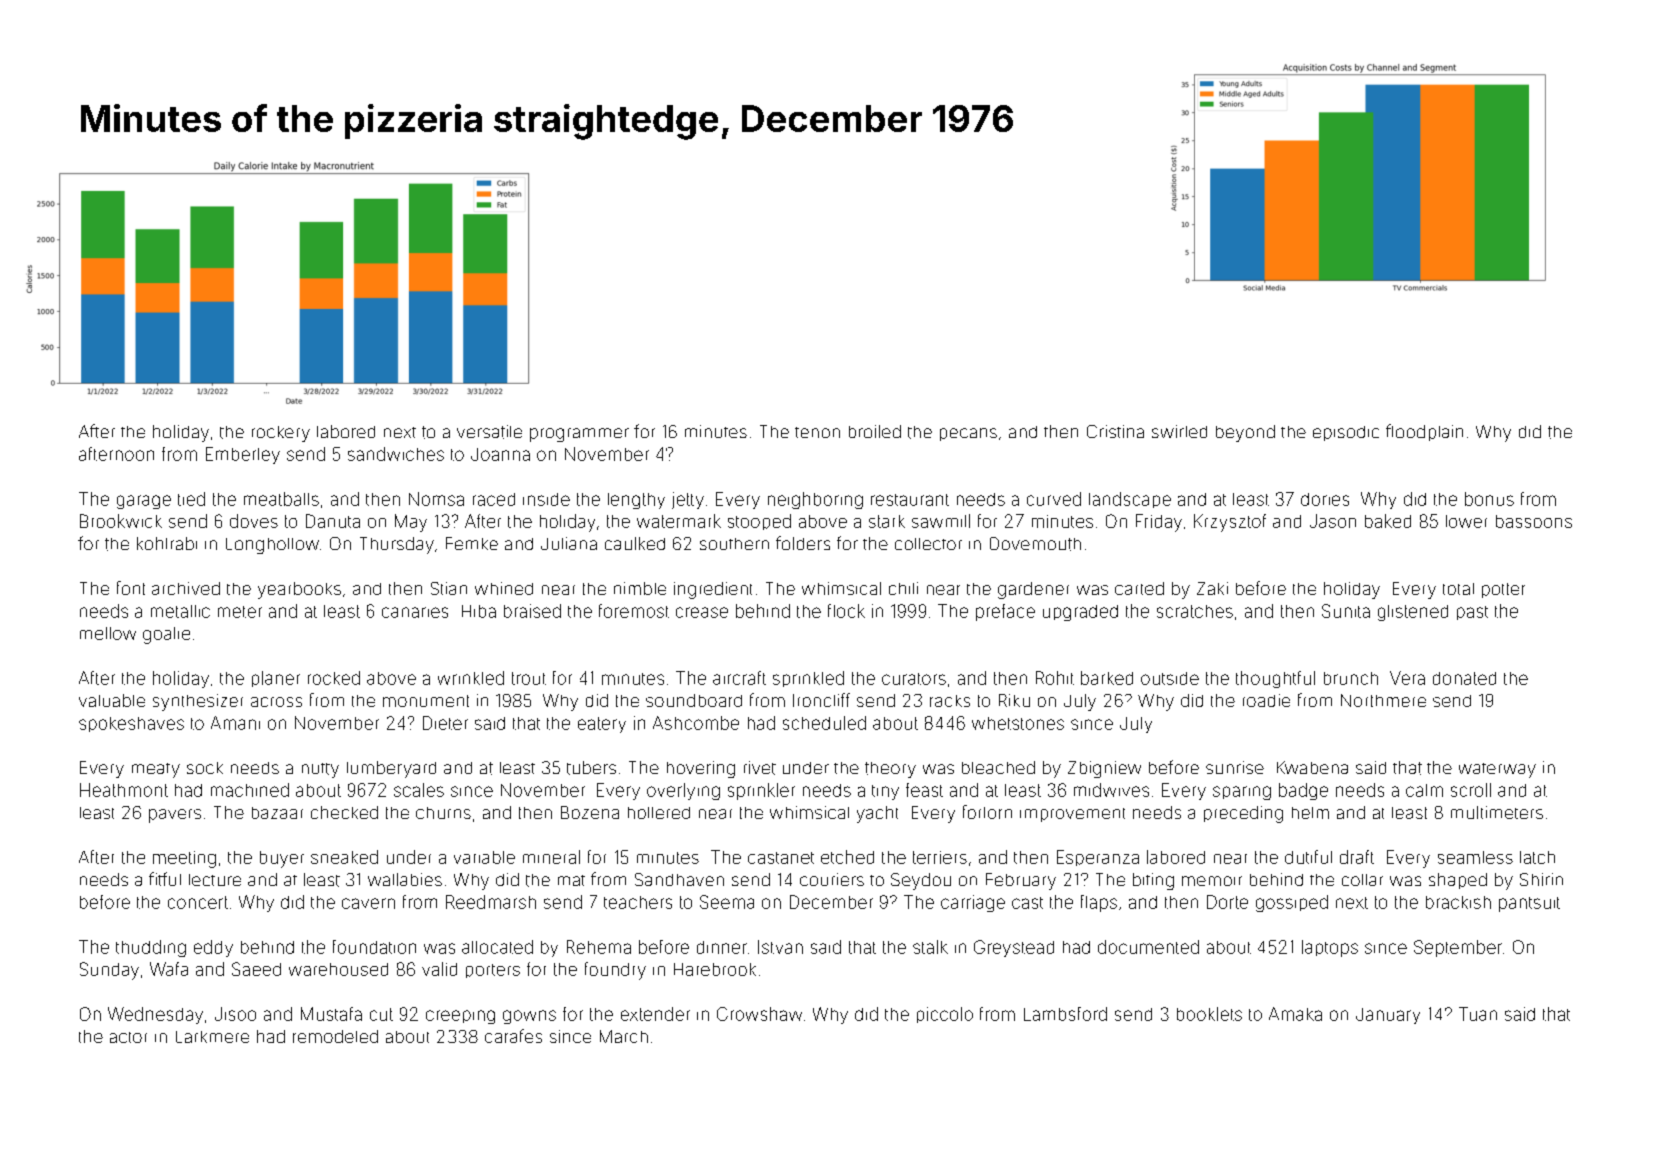  Describe the element at coordinates (1537, 857) in the document. I see `latch` at that location.
